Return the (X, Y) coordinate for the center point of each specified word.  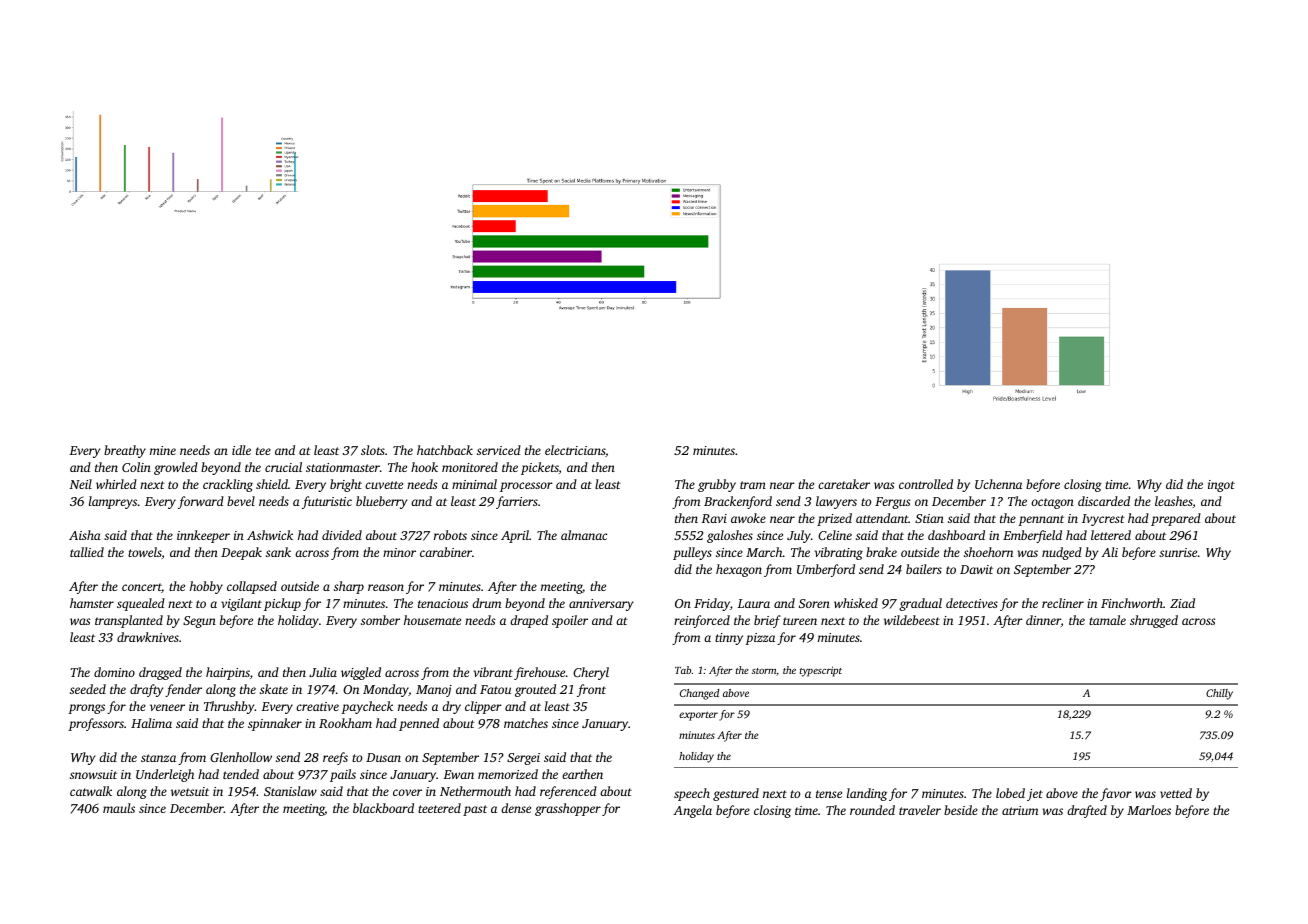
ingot (1221, 486)
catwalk (91, 791)
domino (114, 672)
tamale (1107, 620)
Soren (814, 603)
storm (764, 671)
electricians (575, 450)
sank (278, 552)
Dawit (976, 569)
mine (163, 450)
